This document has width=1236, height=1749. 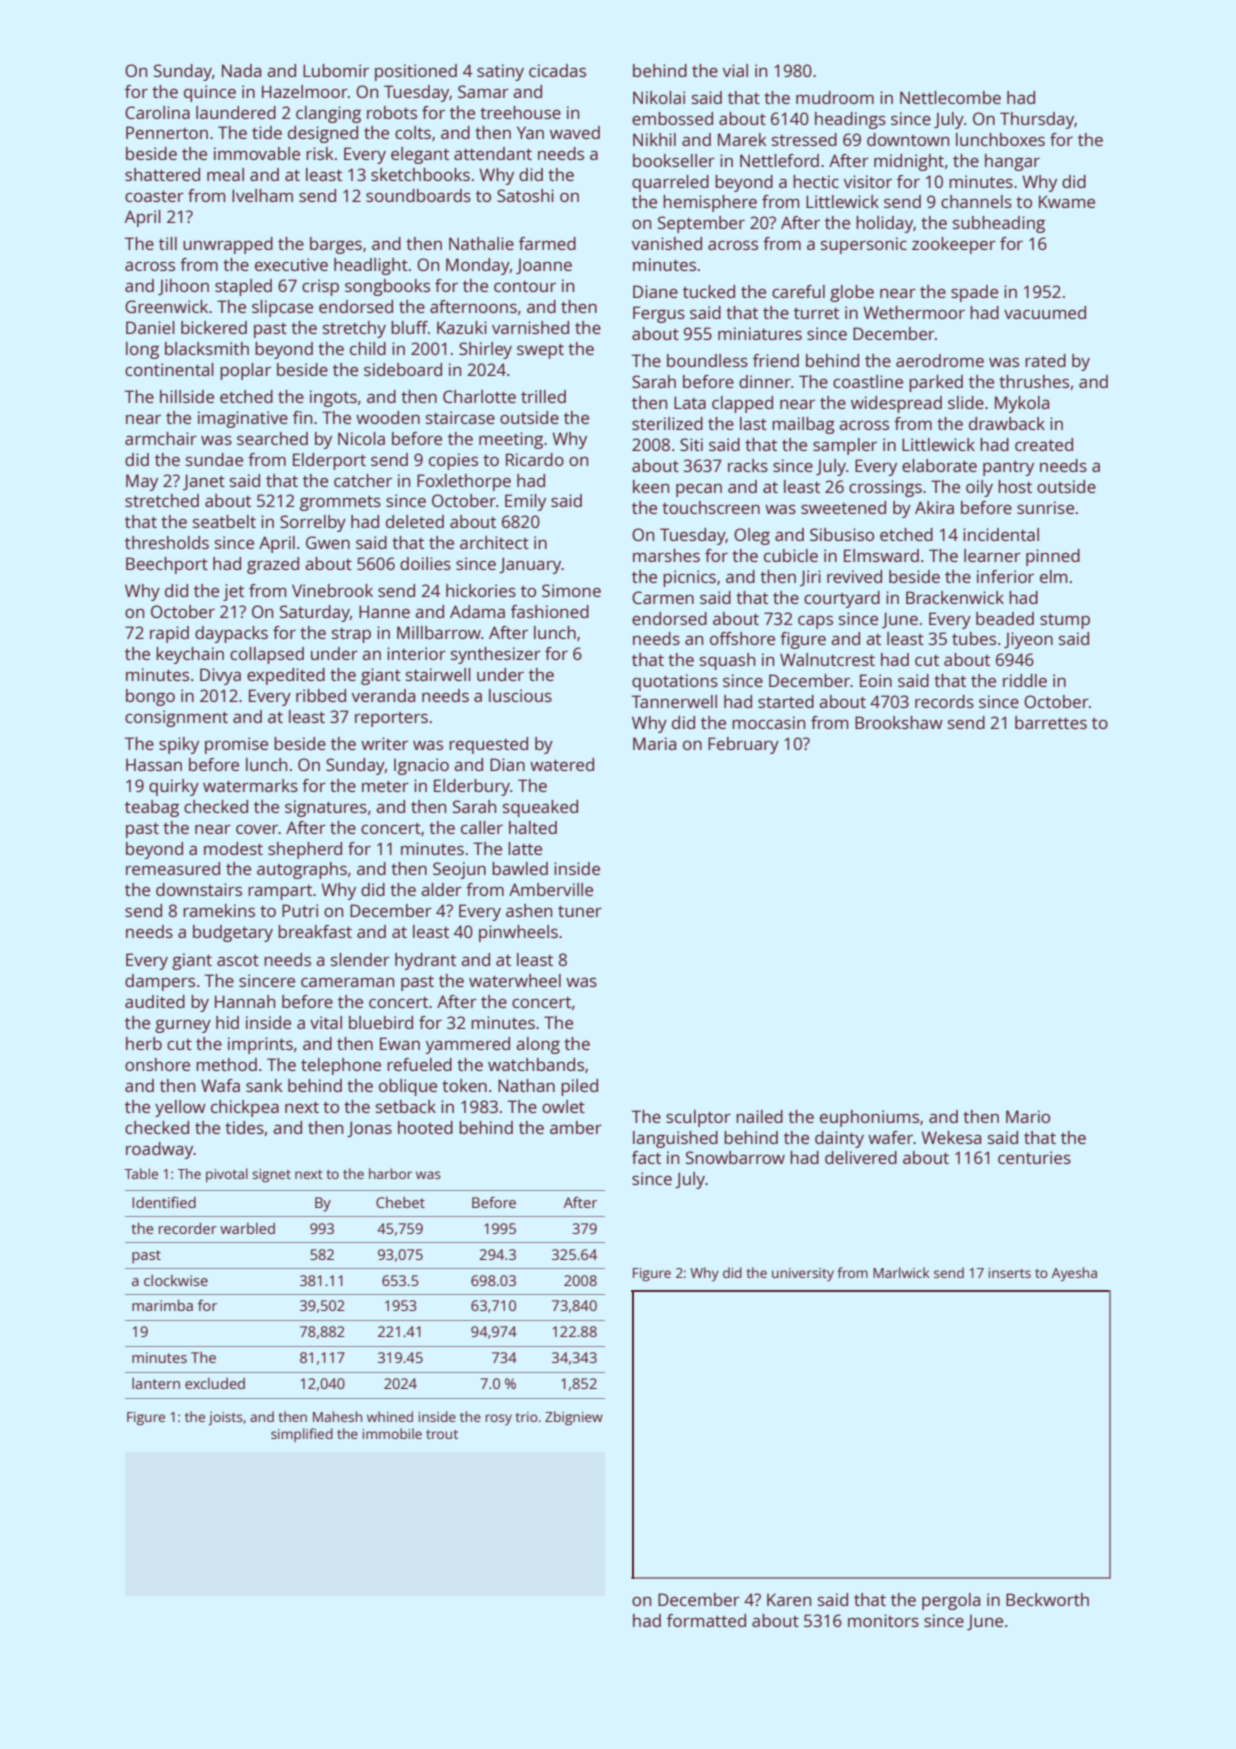 What do you see at coordinates (1045, 312) in the document?
I see `vacuumed` at bounding box center [1045, 312].
